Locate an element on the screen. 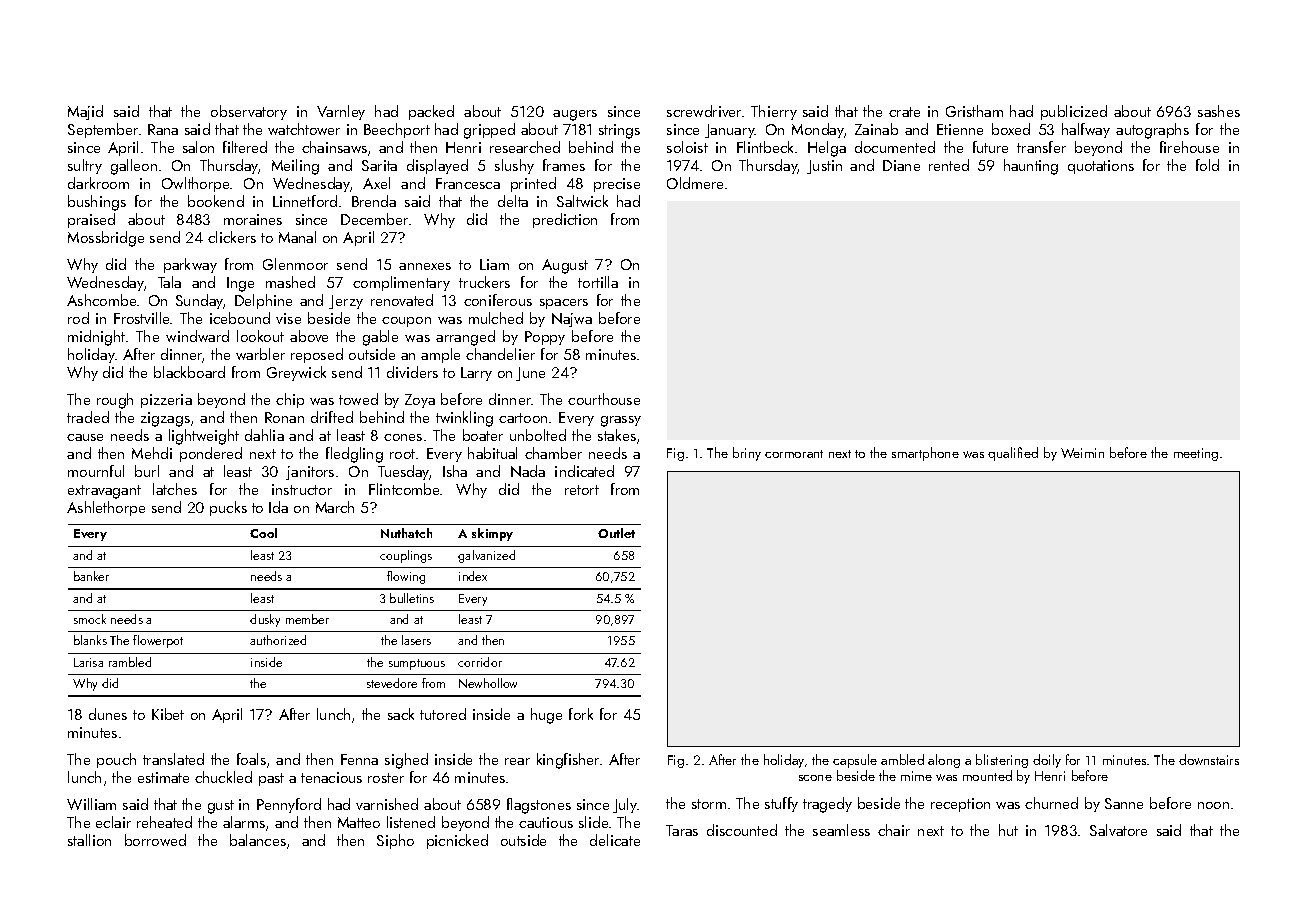 The height and width of the screenshot is (924, 1308). July is located at coordinates (625, 805).
